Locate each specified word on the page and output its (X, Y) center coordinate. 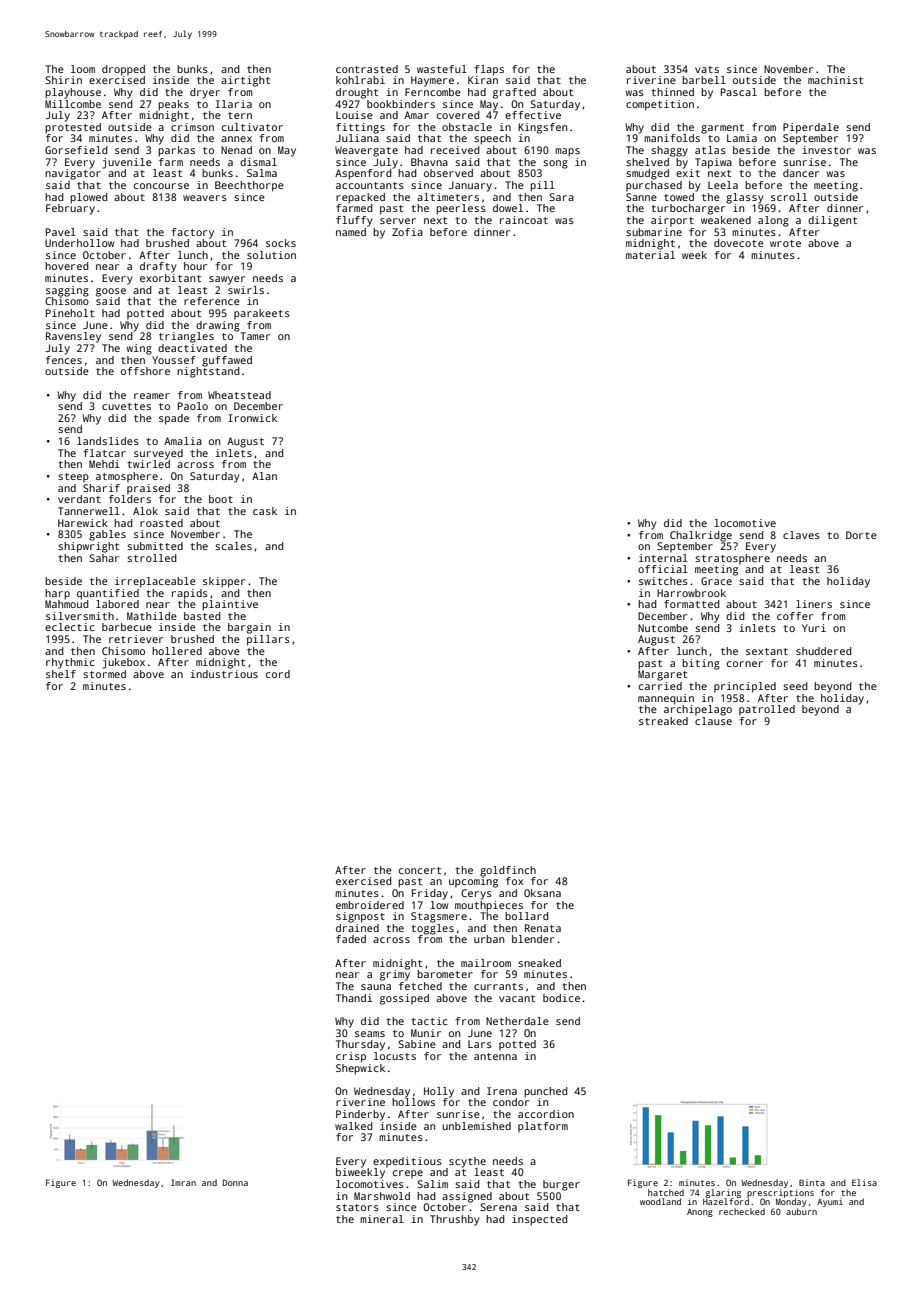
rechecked (742, 1211)
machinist (835, 80)
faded (351, 939)
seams (370, 1034)
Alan (264, 476)
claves (801, 535)
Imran (183, 1182)
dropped (123, 70)
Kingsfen (542, 128)
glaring (723, 1193)
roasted (161, 523)
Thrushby (455, 1220)
